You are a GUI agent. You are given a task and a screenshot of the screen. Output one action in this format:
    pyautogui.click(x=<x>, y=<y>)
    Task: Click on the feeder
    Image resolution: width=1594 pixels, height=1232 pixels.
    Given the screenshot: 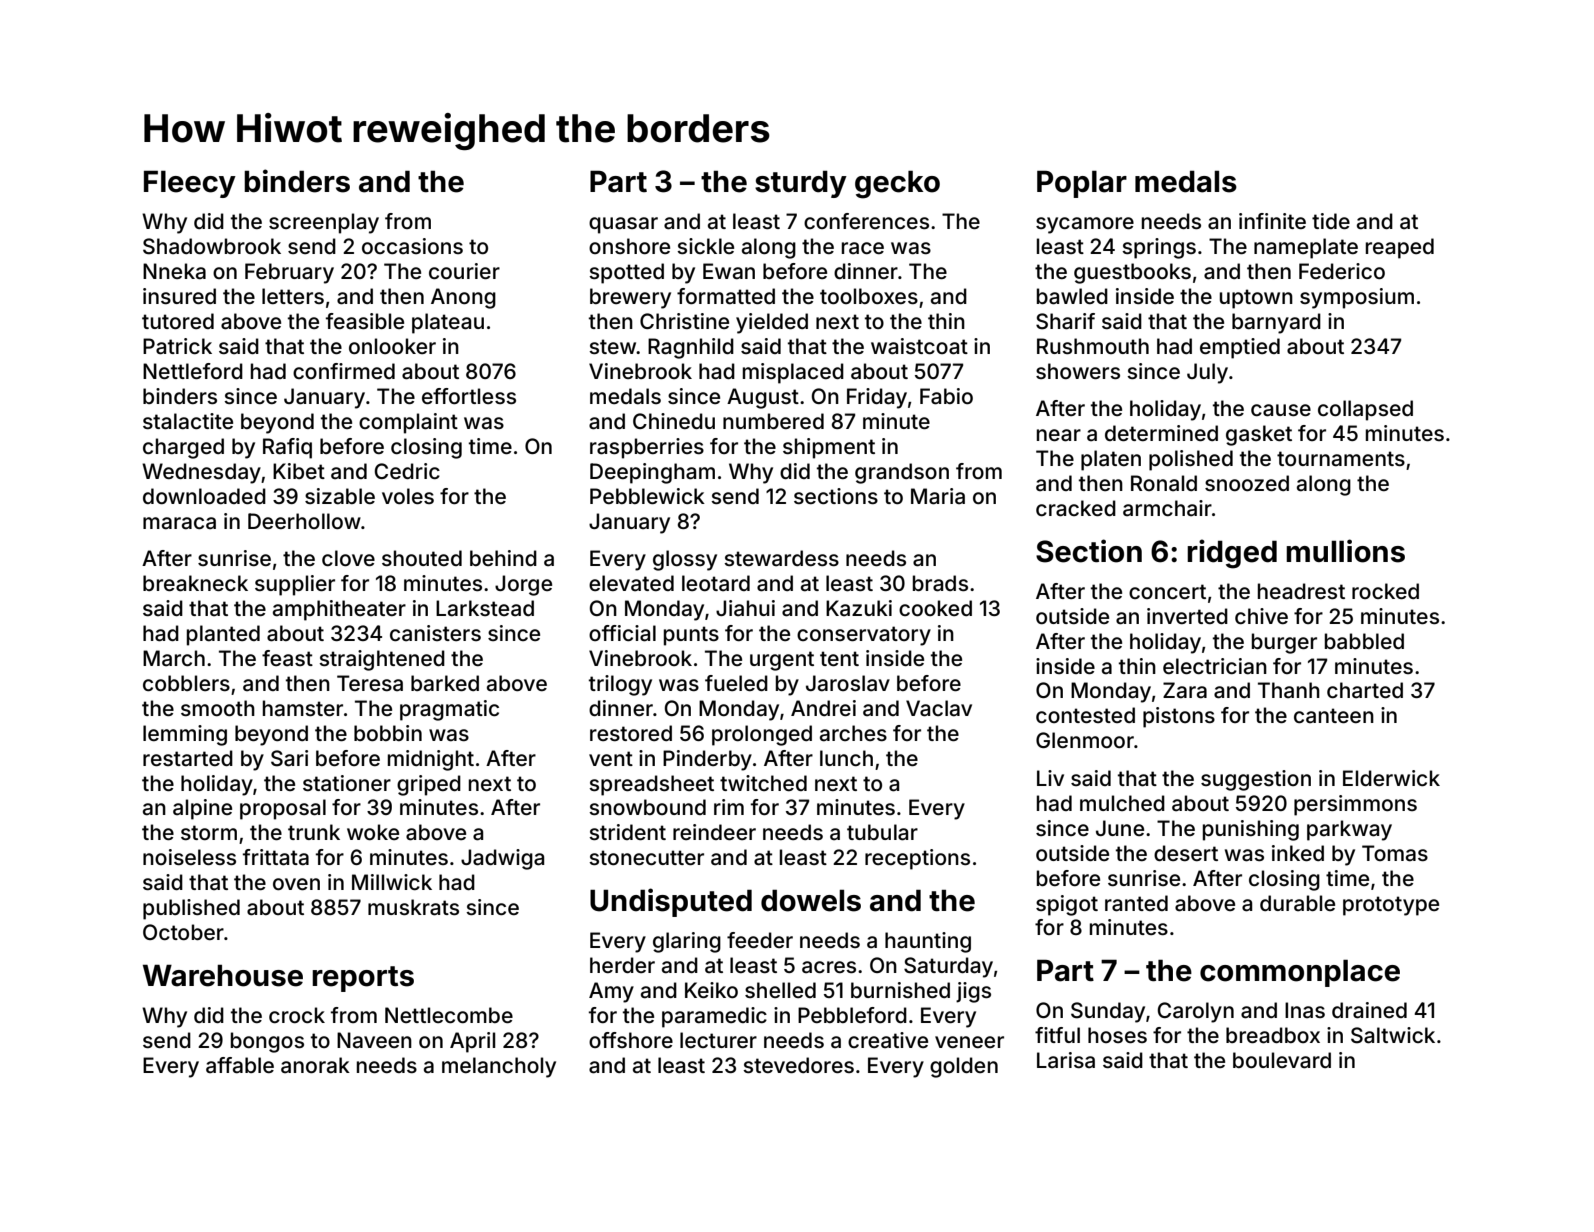 What is the action you would take?
    pyautogui.click(x=760, y=940)
